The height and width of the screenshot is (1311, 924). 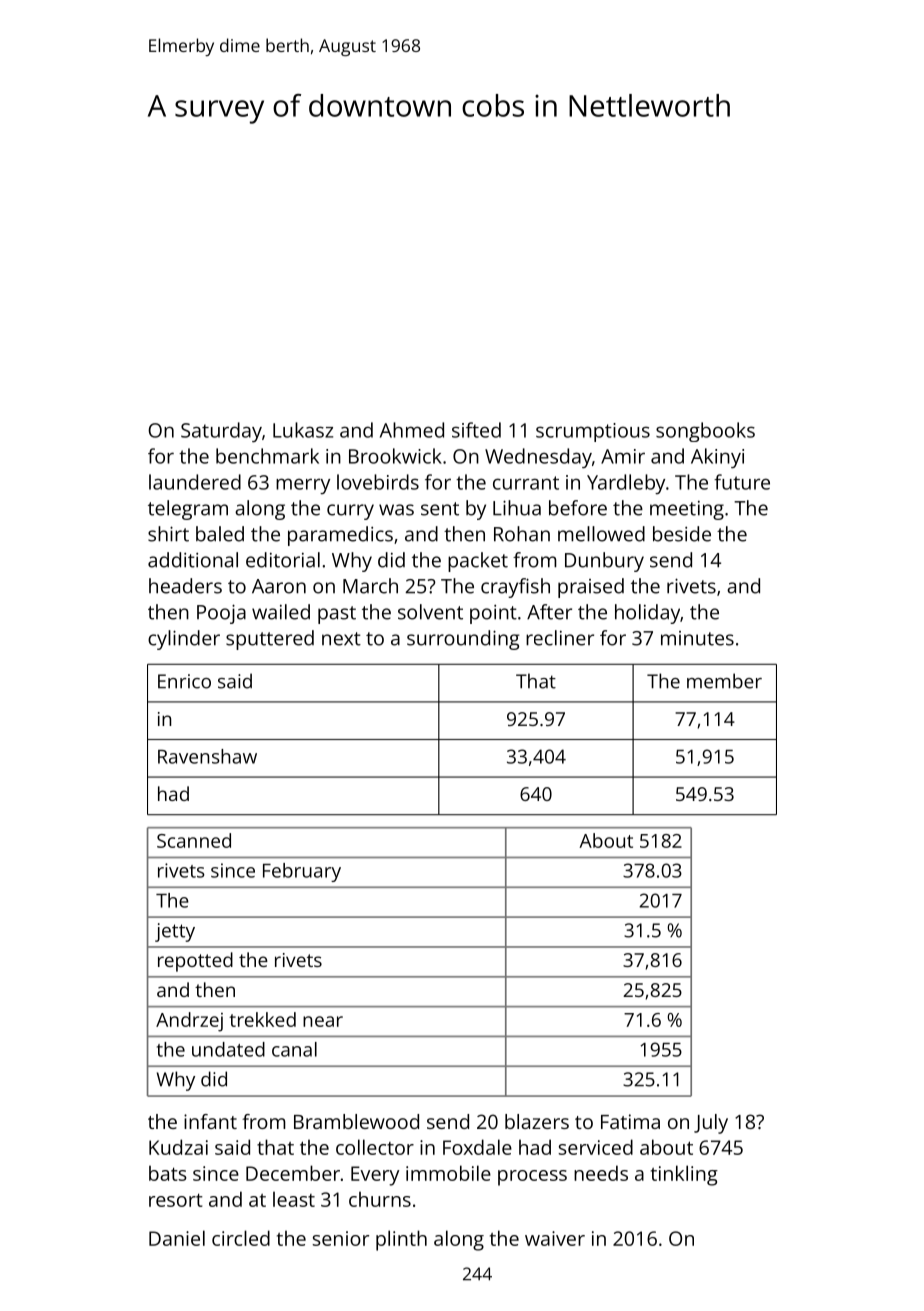 What do you see at coordinates (283, 560) in the screenshot?
I see `editorial` at bounding box center [283, 560].
